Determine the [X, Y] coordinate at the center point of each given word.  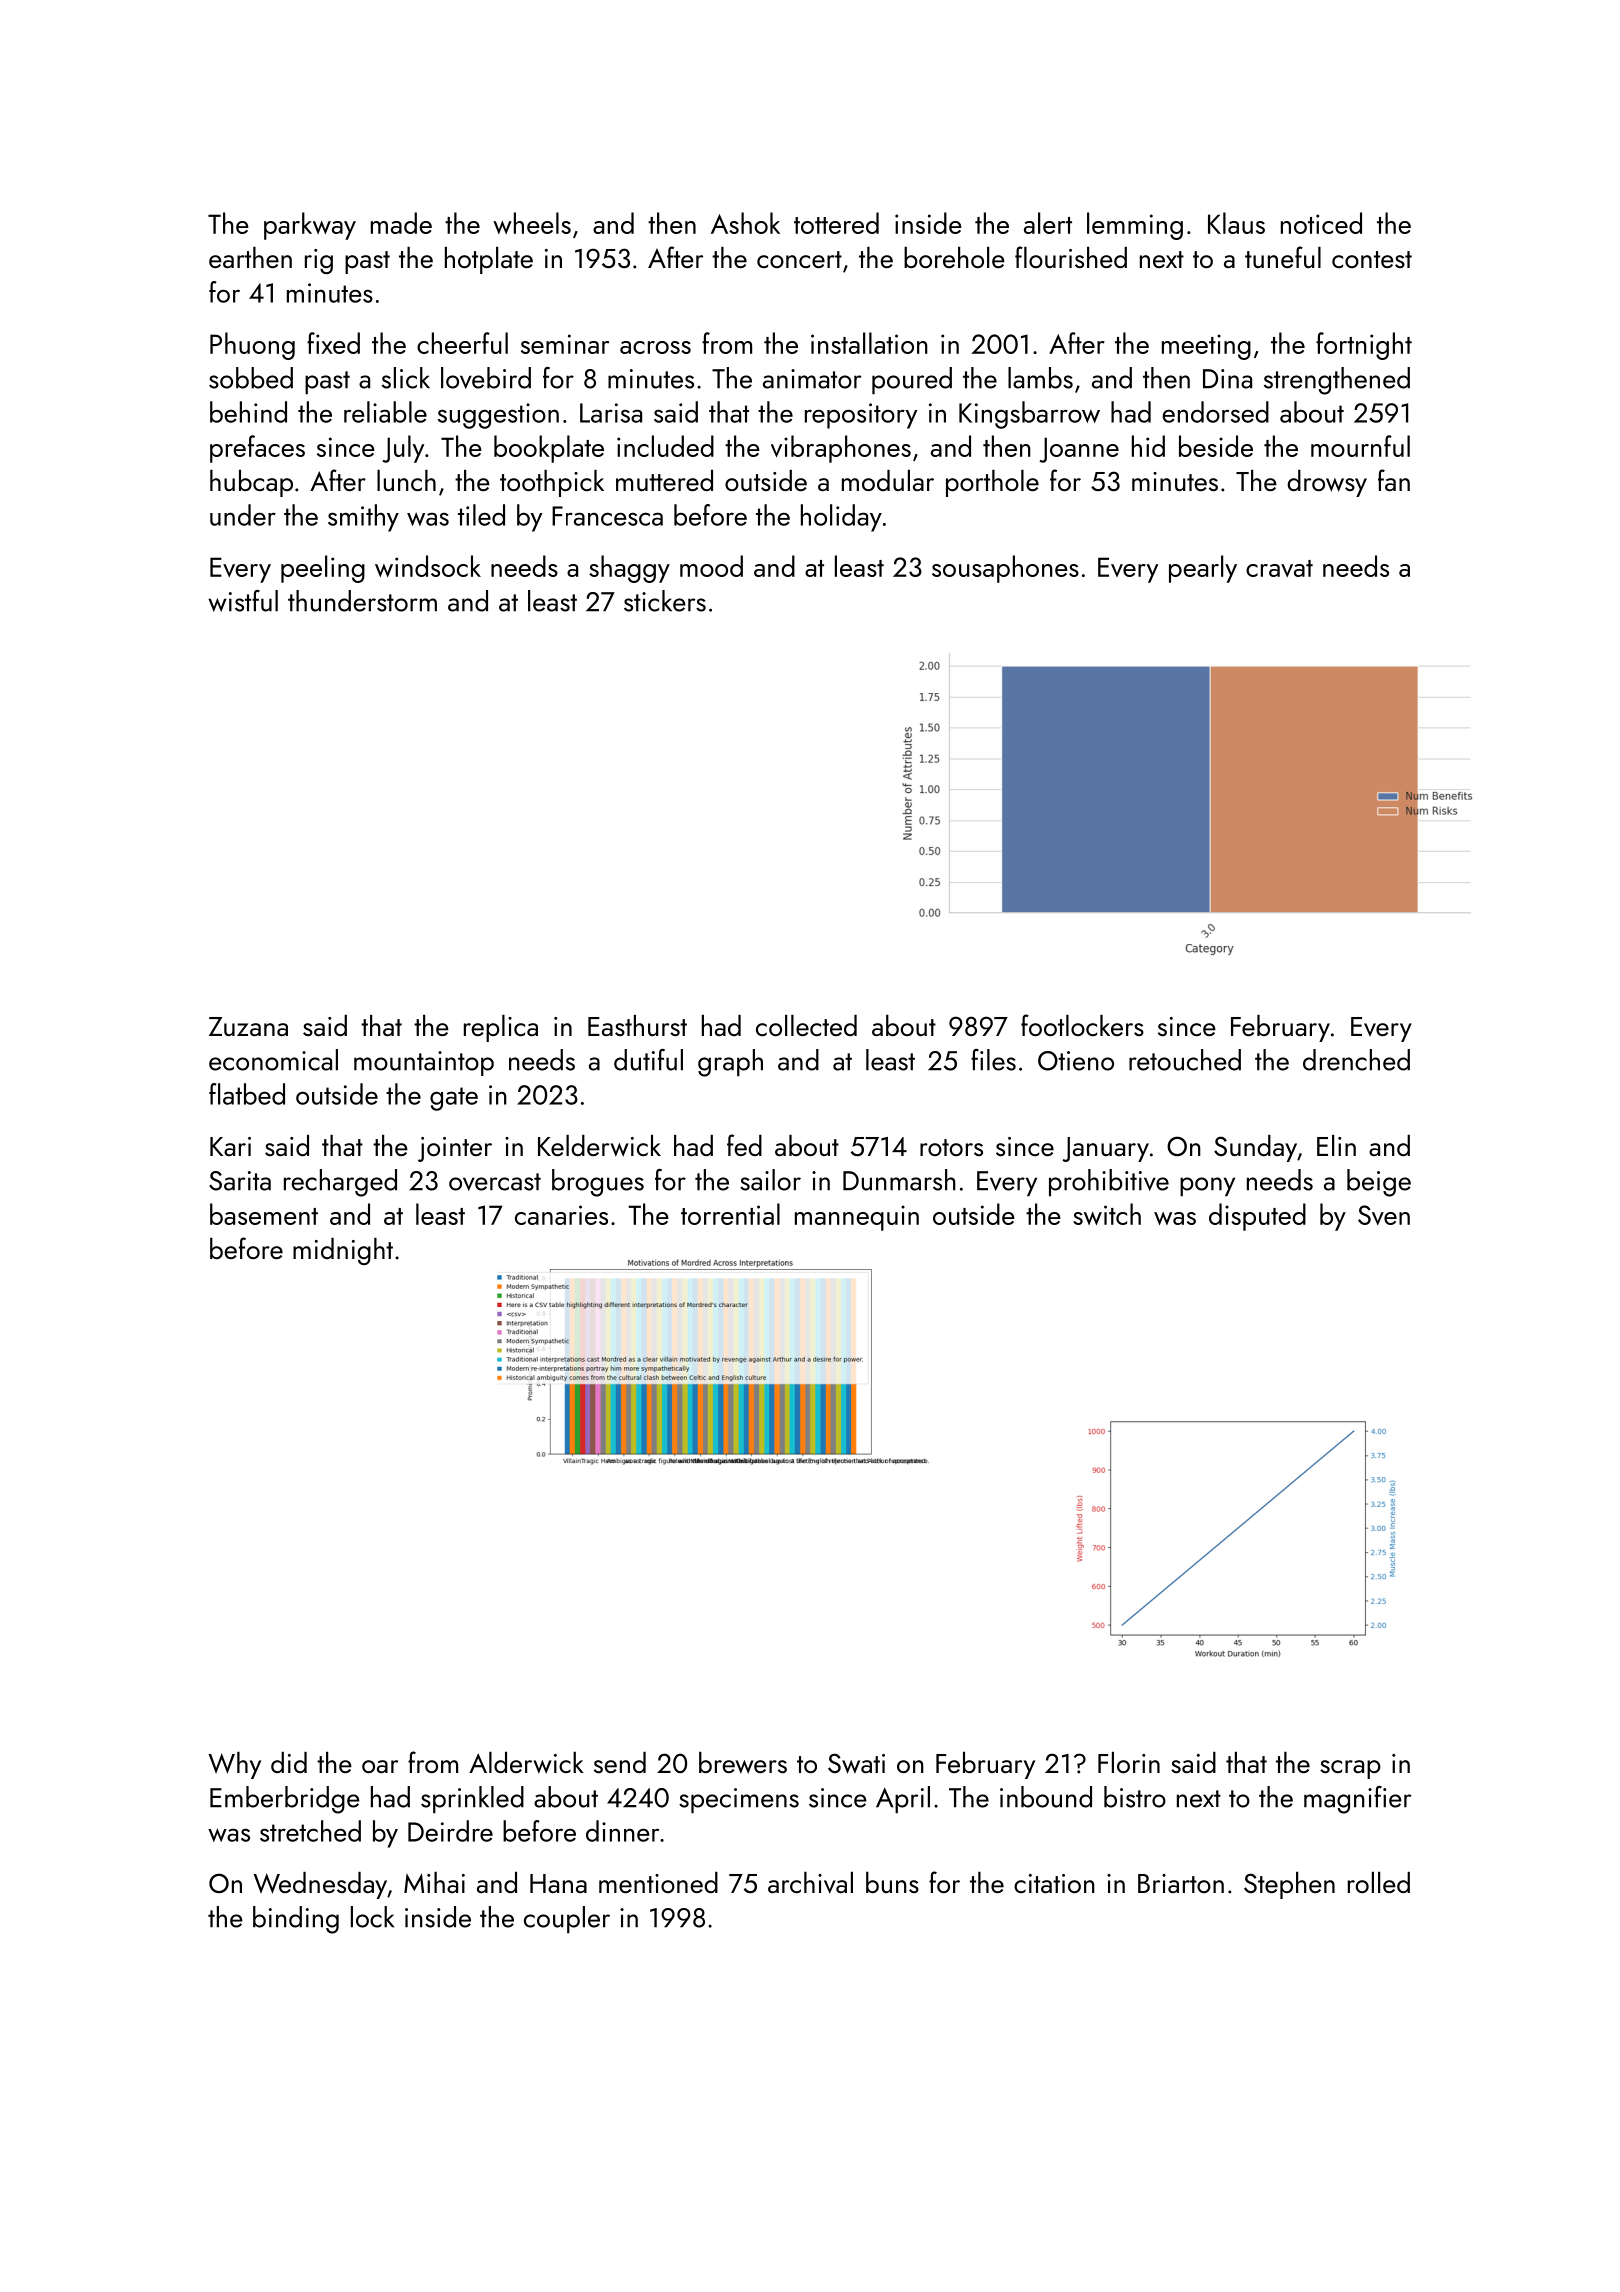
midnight [343, 1251]
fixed [333, 343]
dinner [622, 1831]
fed [744, 1145]
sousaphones [1005, 569]
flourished [1071, 257]
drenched [1356, 1060]
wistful [243, 601]
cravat [1279, 568]
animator [812, 379]
